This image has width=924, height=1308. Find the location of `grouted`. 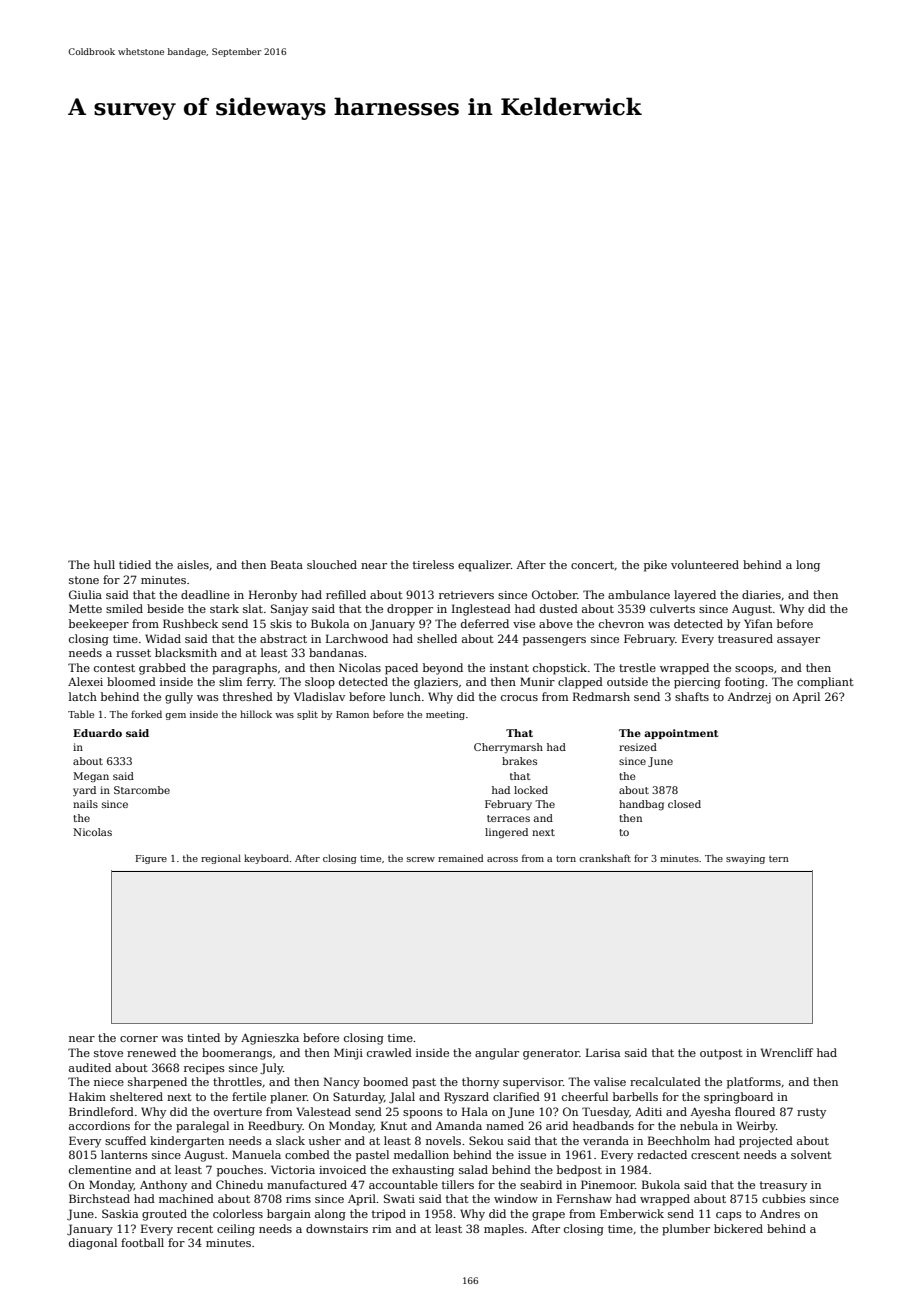

grouted is located at coordinates (164, 1215).
